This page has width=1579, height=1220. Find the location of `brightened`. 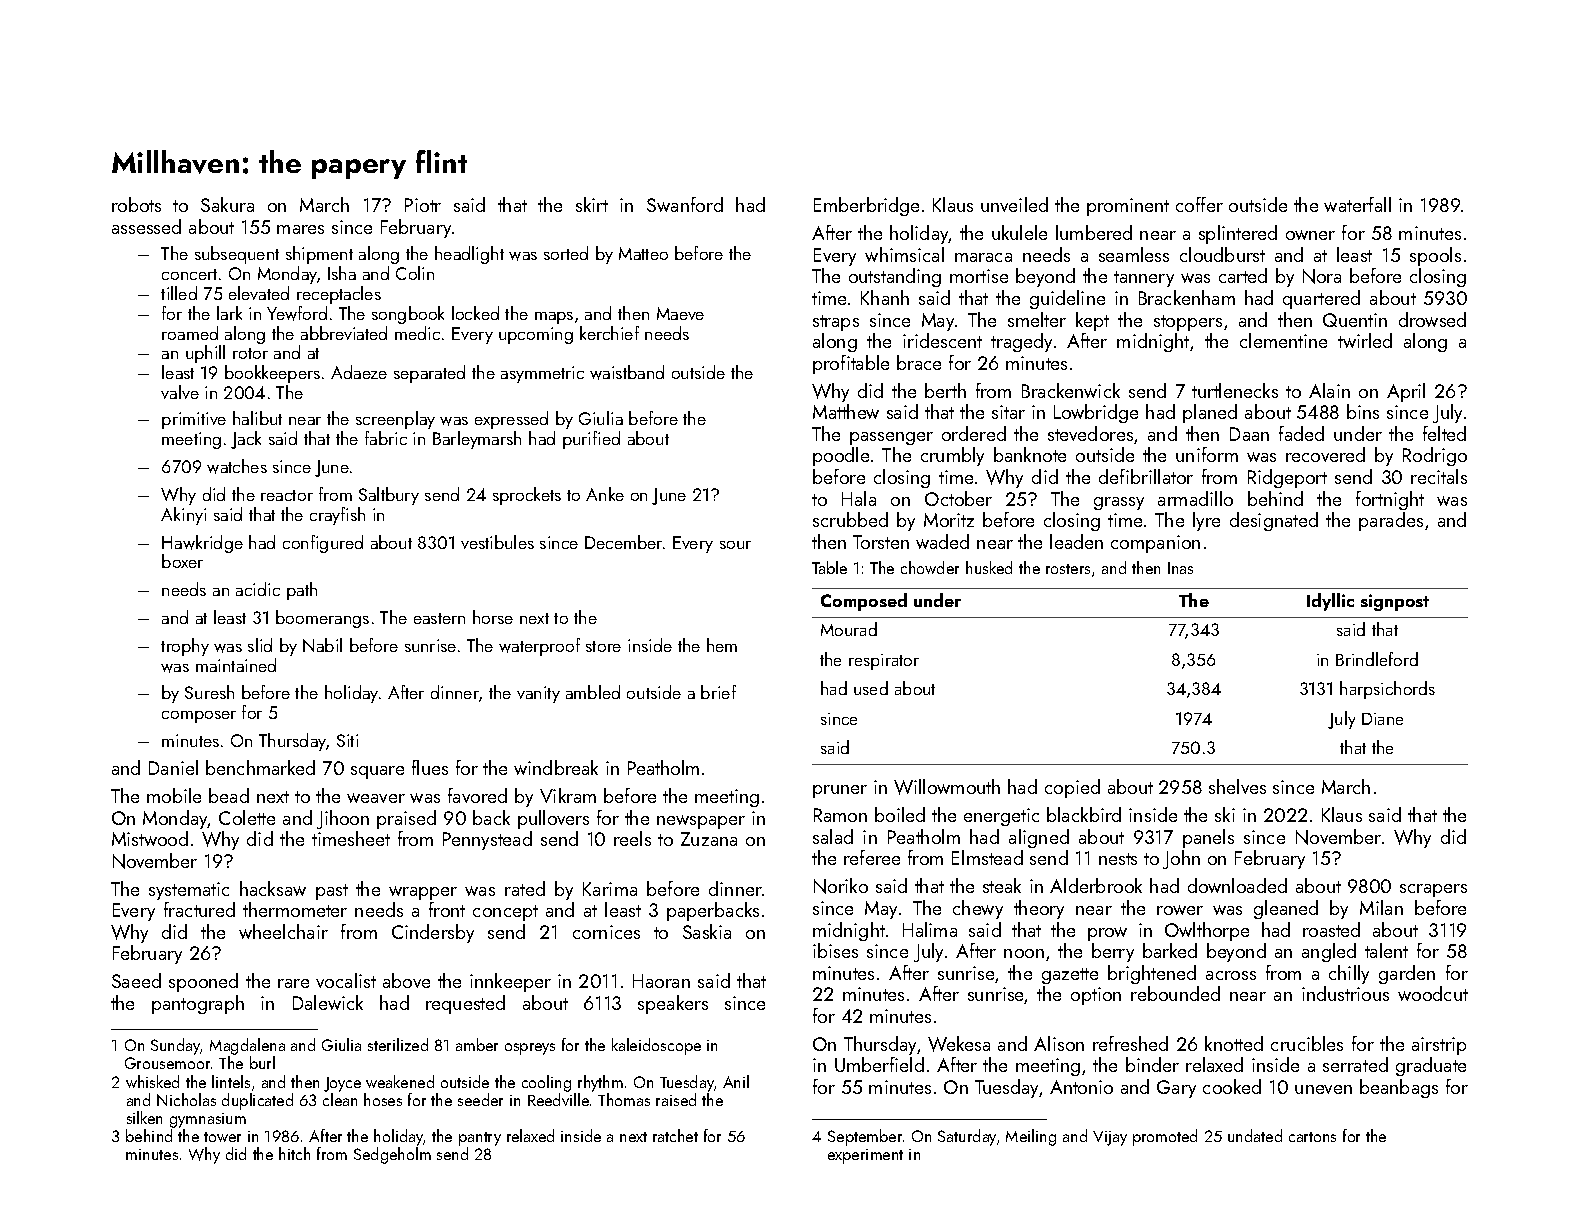

brightened is located at coordinates (1152, 974).
